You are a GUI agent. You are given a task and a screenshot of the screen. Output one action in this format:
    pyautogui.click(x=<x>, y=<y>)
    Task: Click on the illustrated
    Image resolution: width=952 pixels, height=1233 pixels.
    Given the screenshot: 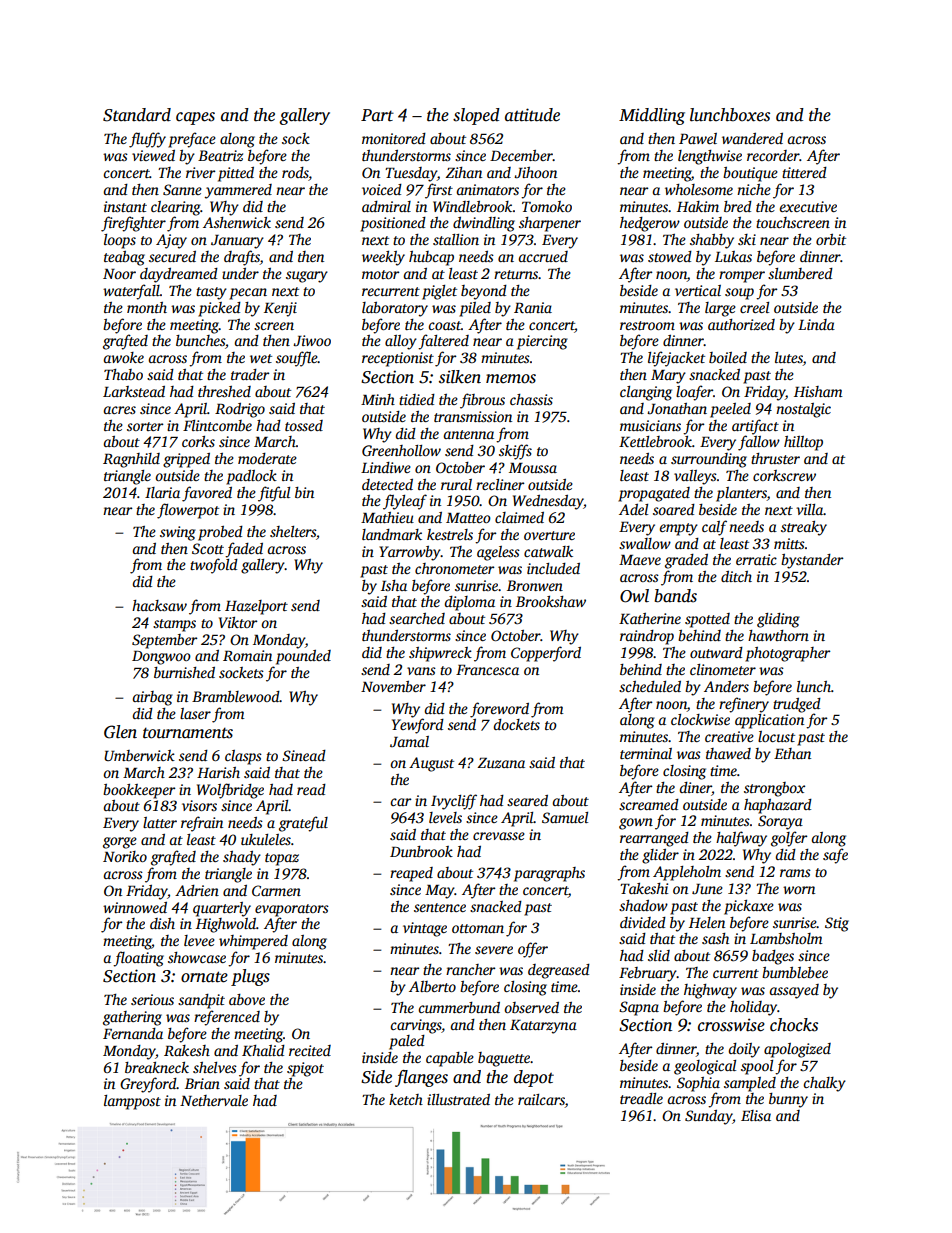 What is the action you would take?
    pyautogui.click(x=458, y=1099)
